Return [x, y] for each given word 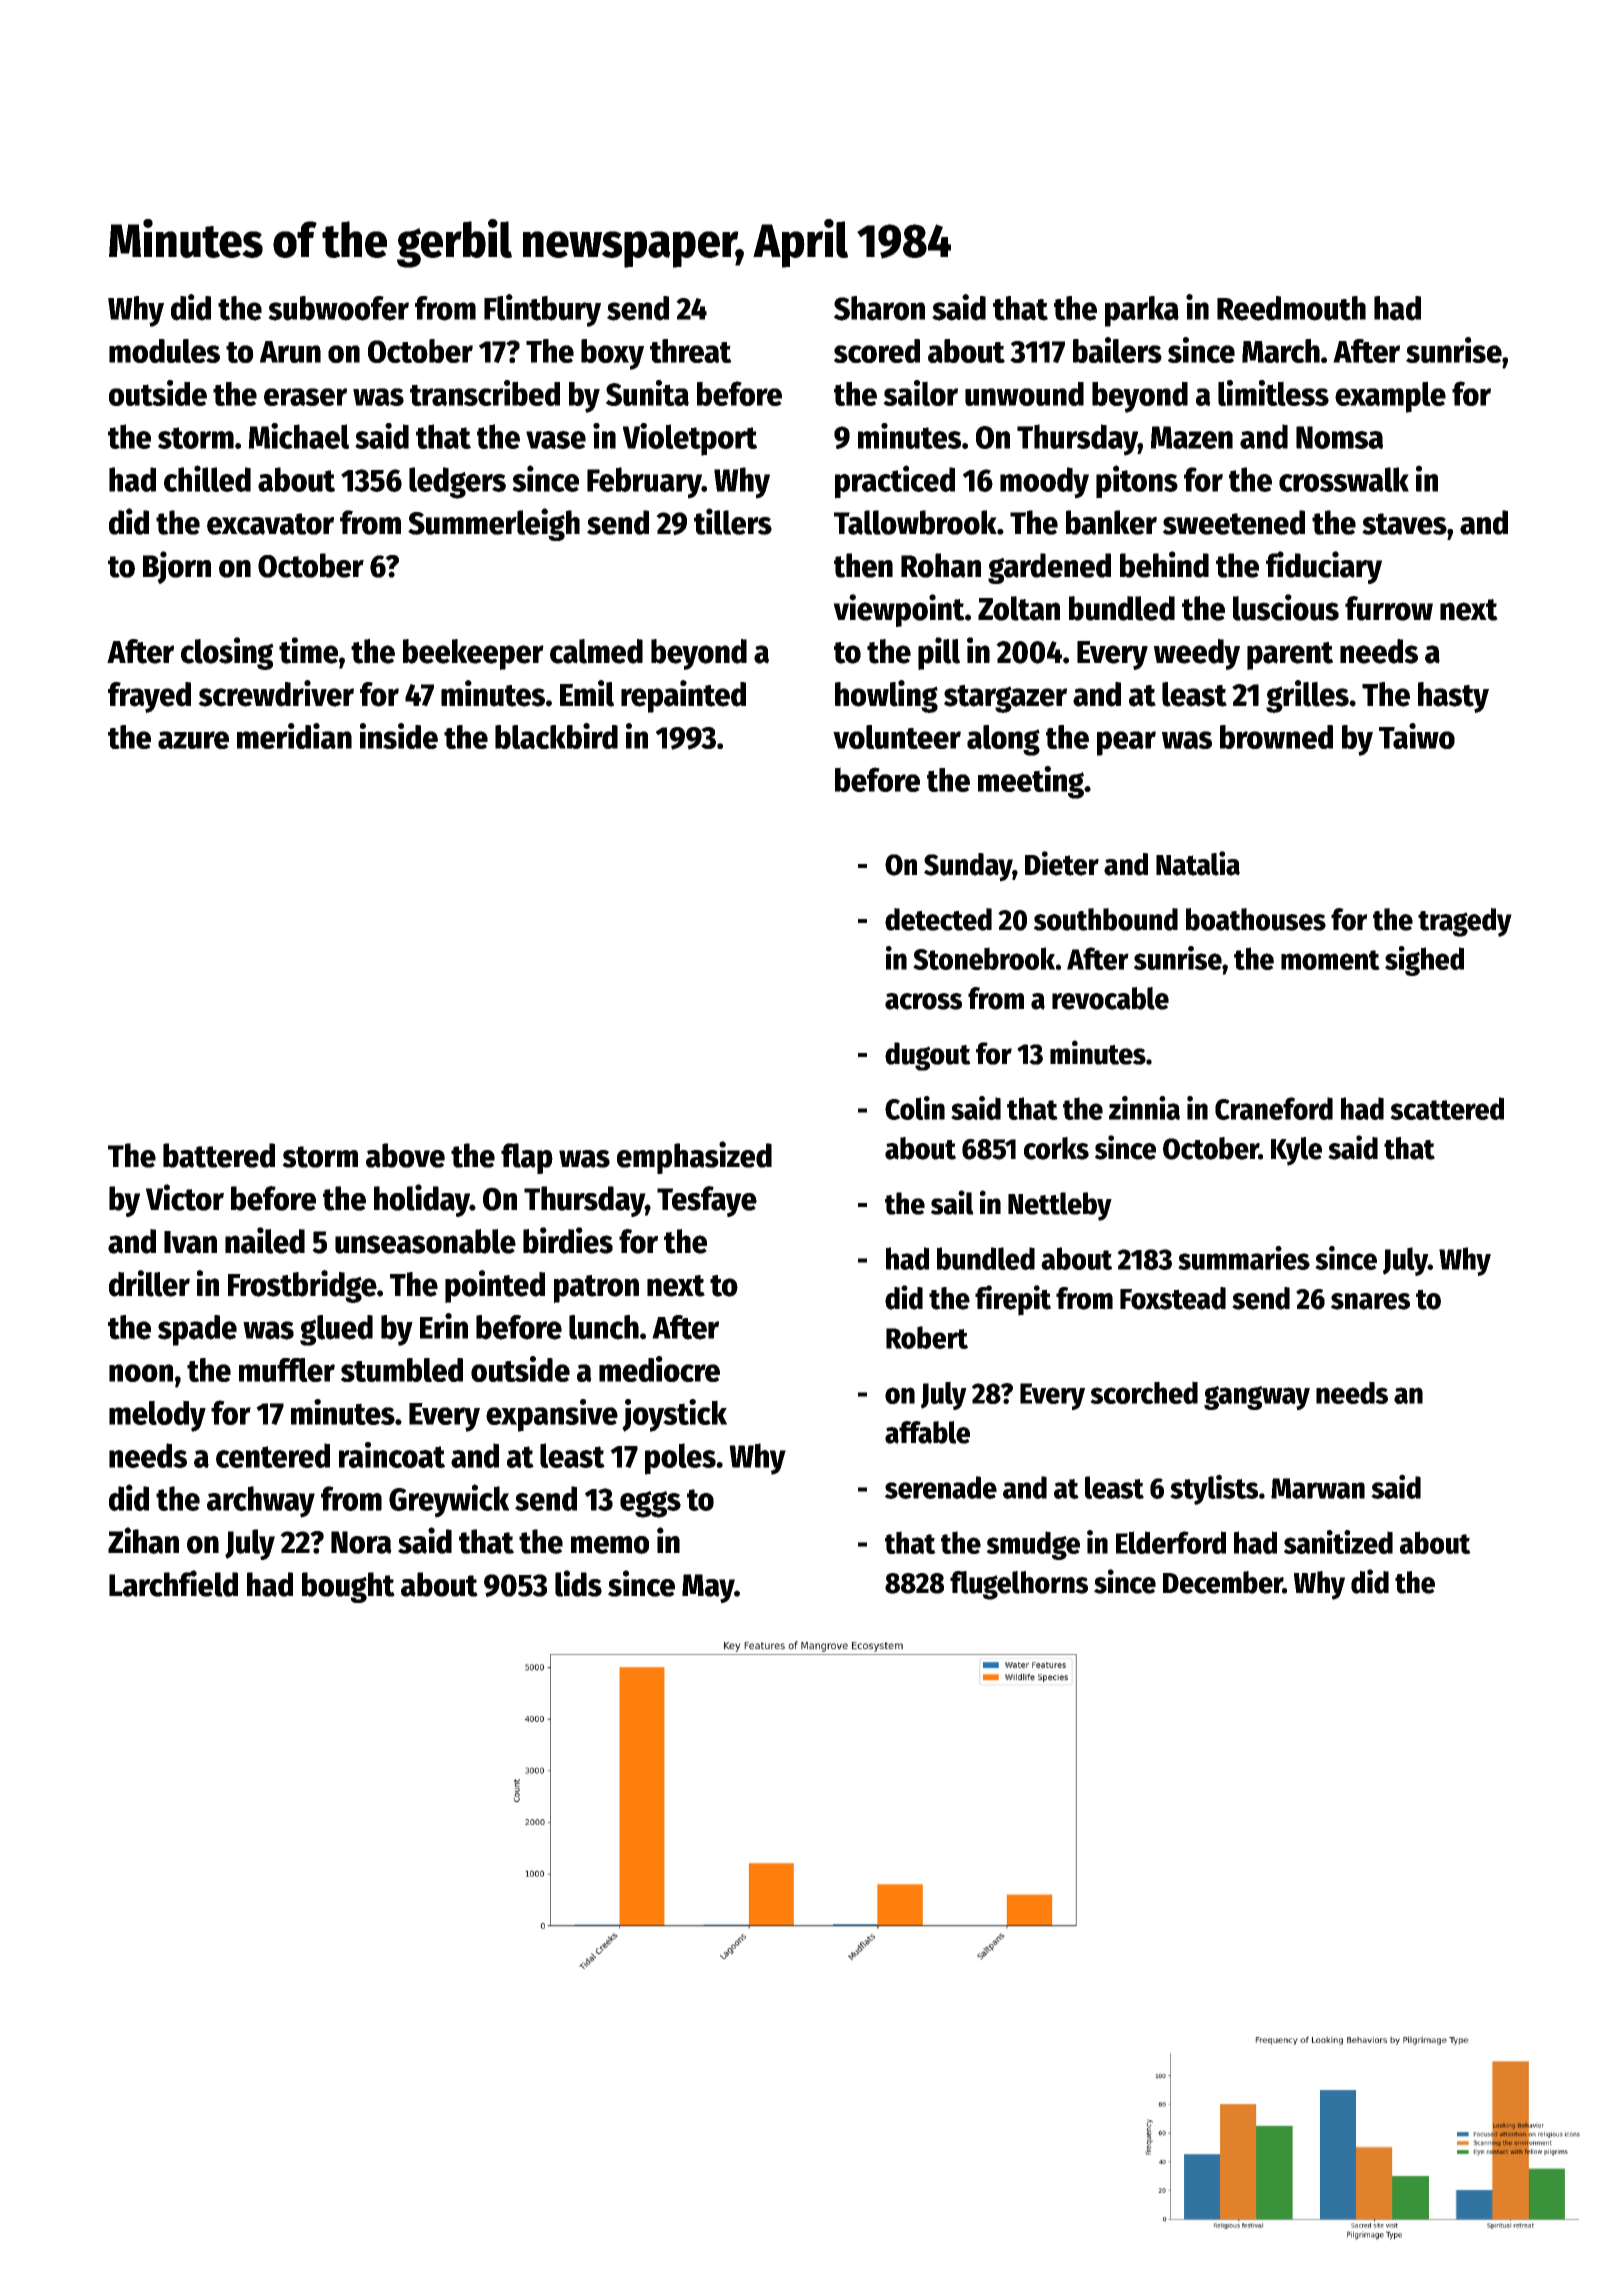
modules [164, 351]
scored [877, 351]
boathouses [1256, 919]
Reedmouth [1291, 308]
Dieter [1062, 863]
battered [219, 1155]
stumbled [402, 1370]
